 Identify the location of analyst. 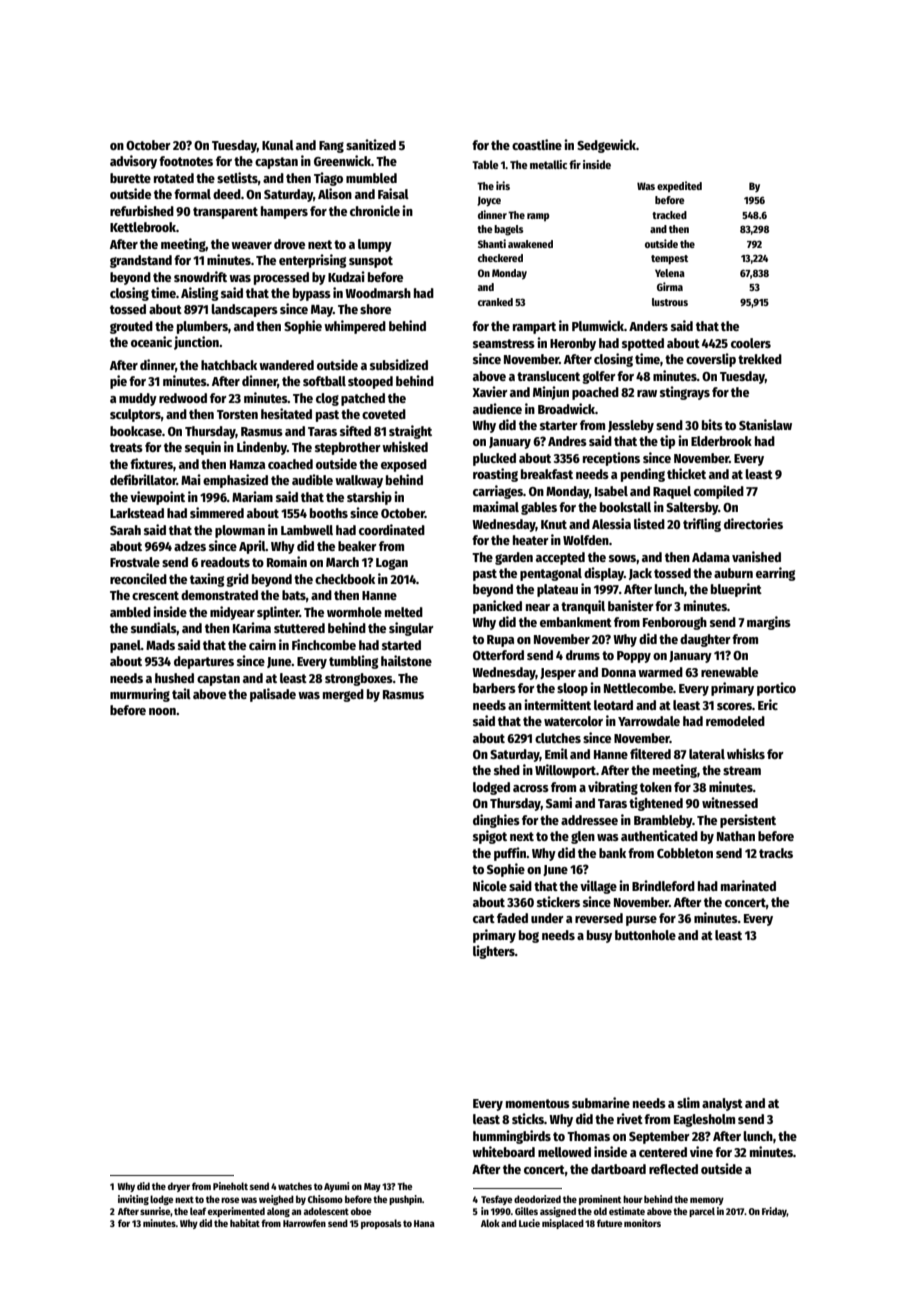
(722, 1104).
